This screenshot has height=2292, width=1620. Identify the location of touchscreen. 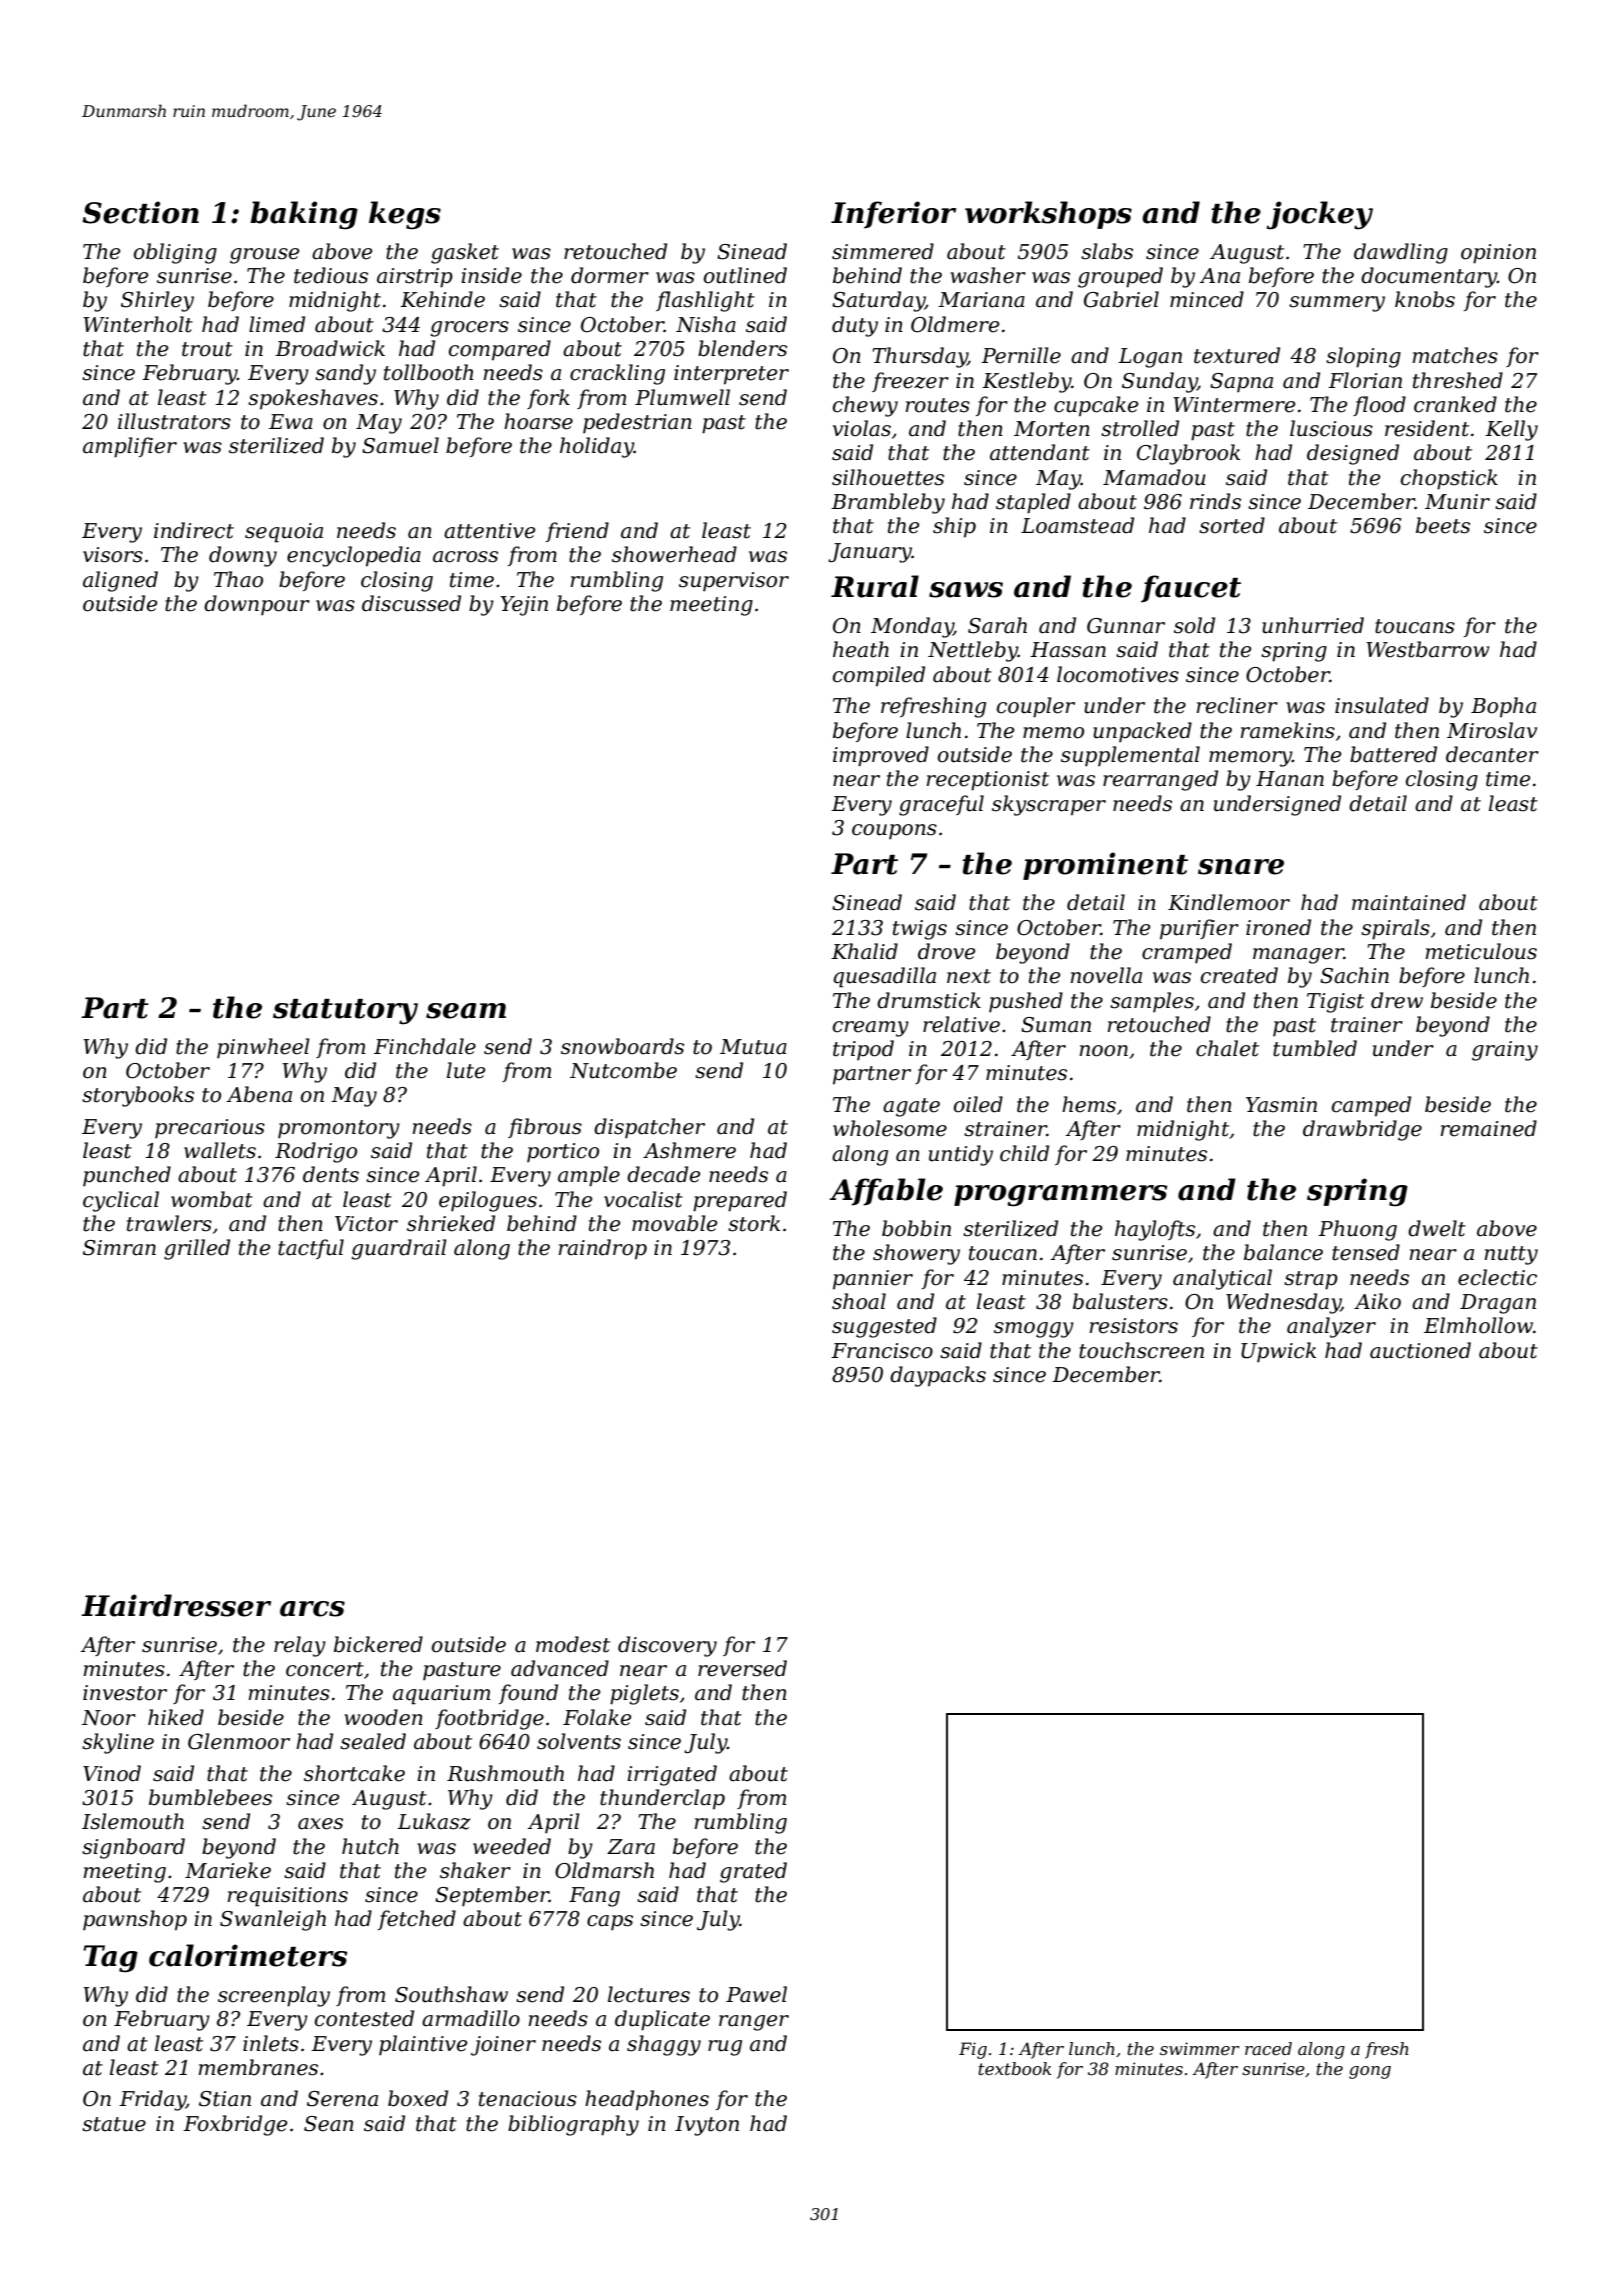
(1141, 1350).
